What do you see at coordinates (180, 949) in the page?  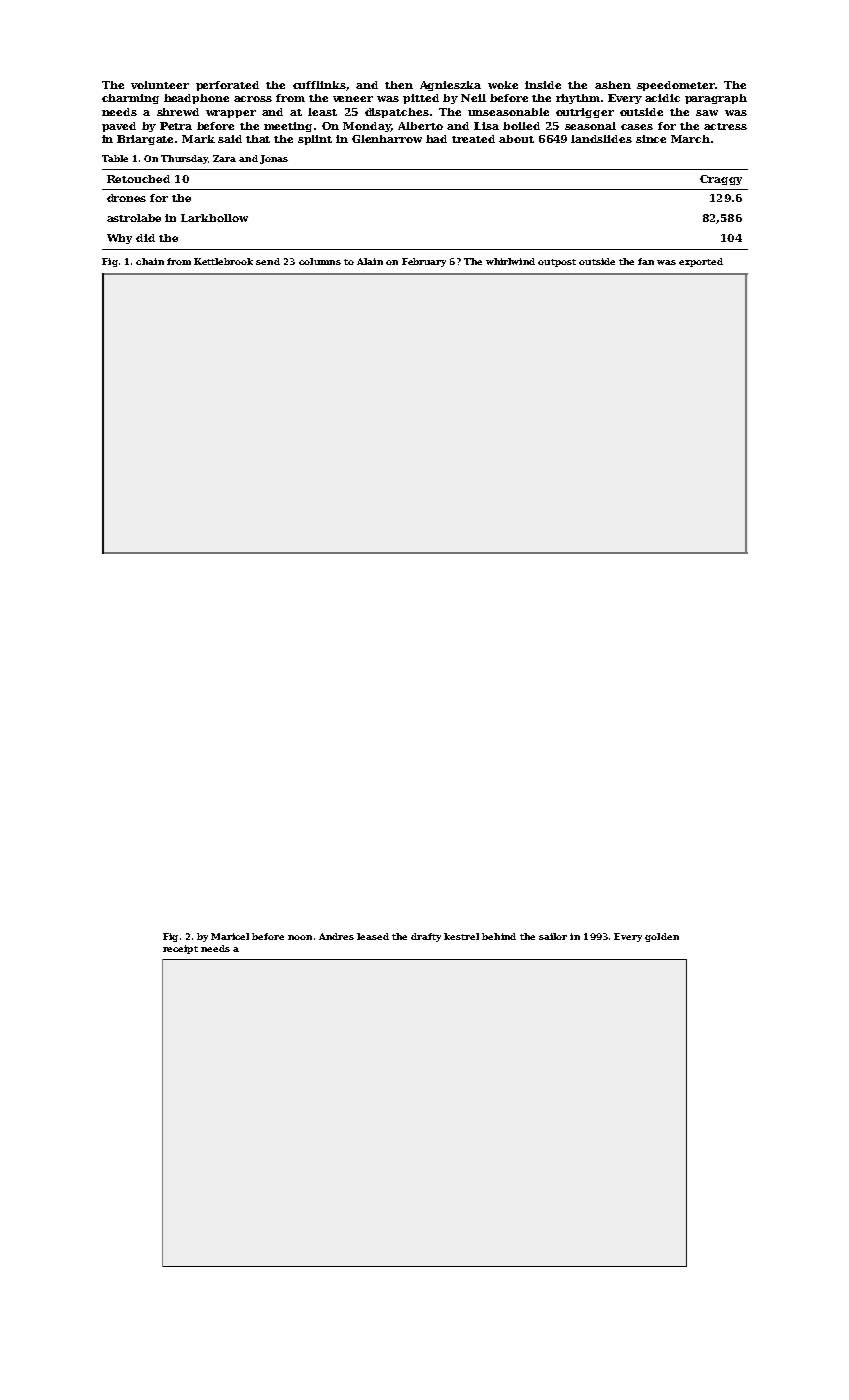 I see `receipt` at bounding box center [180, 949].
